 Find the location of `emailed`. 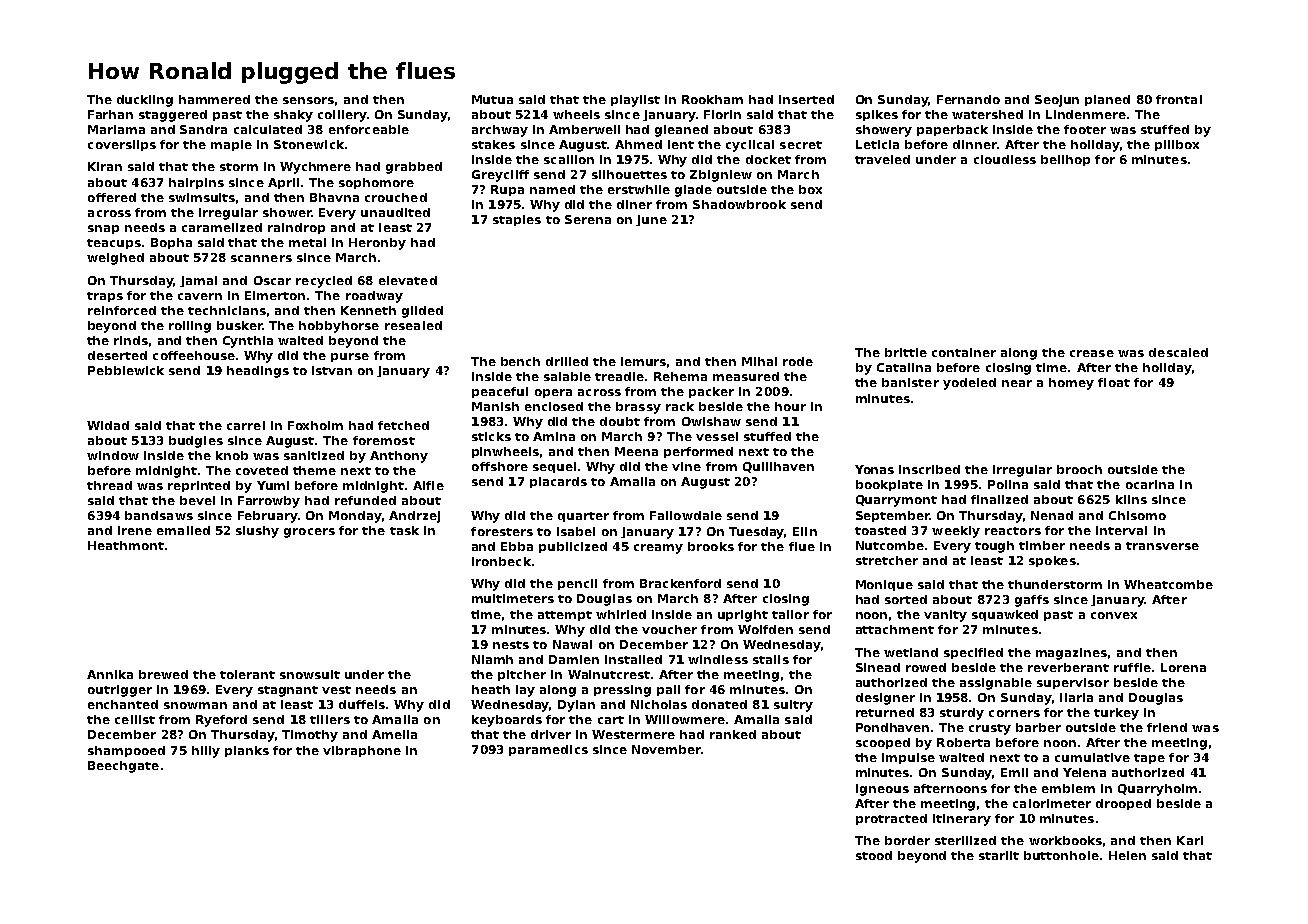

emailed is located at coordinates (183, 530).
